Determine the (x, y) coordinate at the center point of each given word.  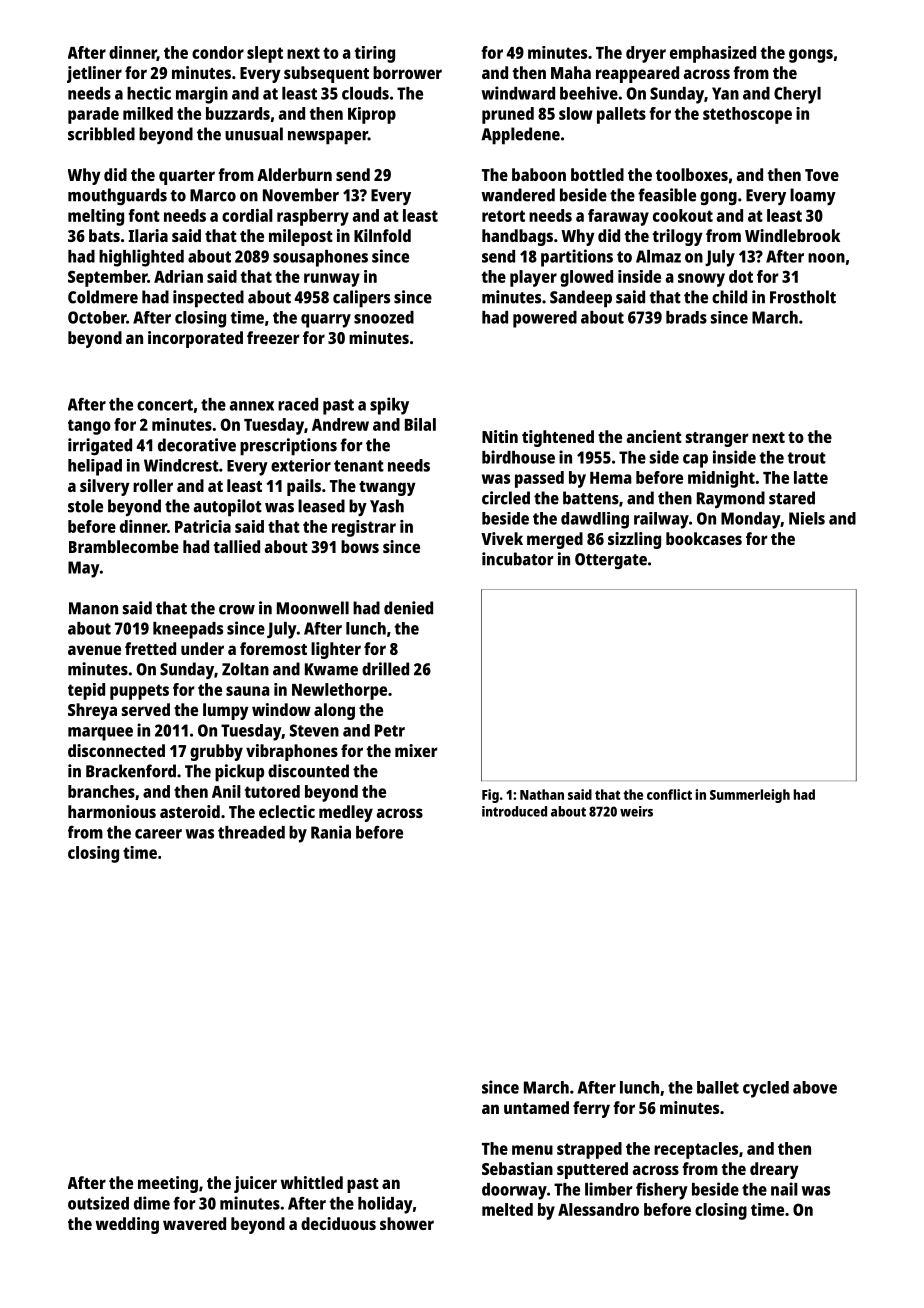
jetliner (94, 74)
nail (784, 1189)
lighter (336, 650)
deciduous (338, 1223)
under (202, 648)
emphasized (713, 54)
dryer (646, 54)
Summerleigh (750, 796)
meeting (168, 1184)
